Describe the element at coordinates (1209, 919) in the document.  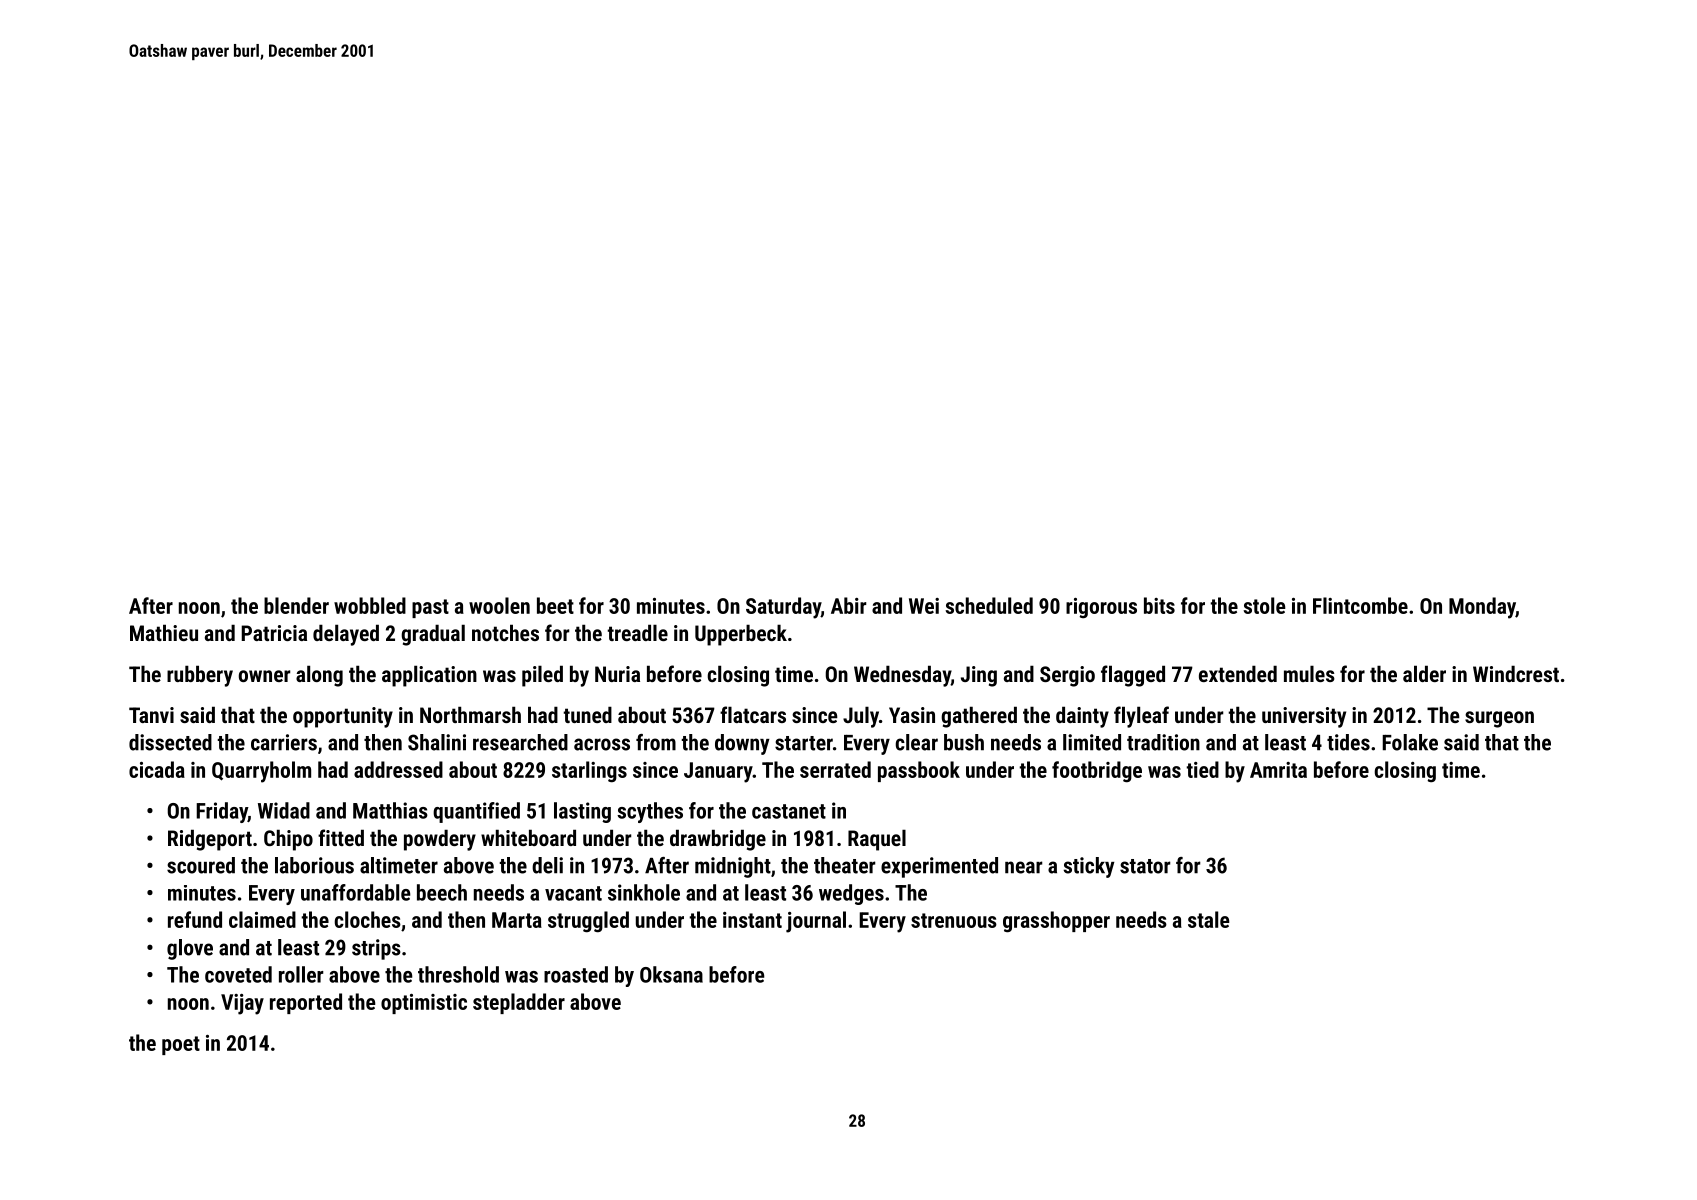
I see `stale` at that location.
